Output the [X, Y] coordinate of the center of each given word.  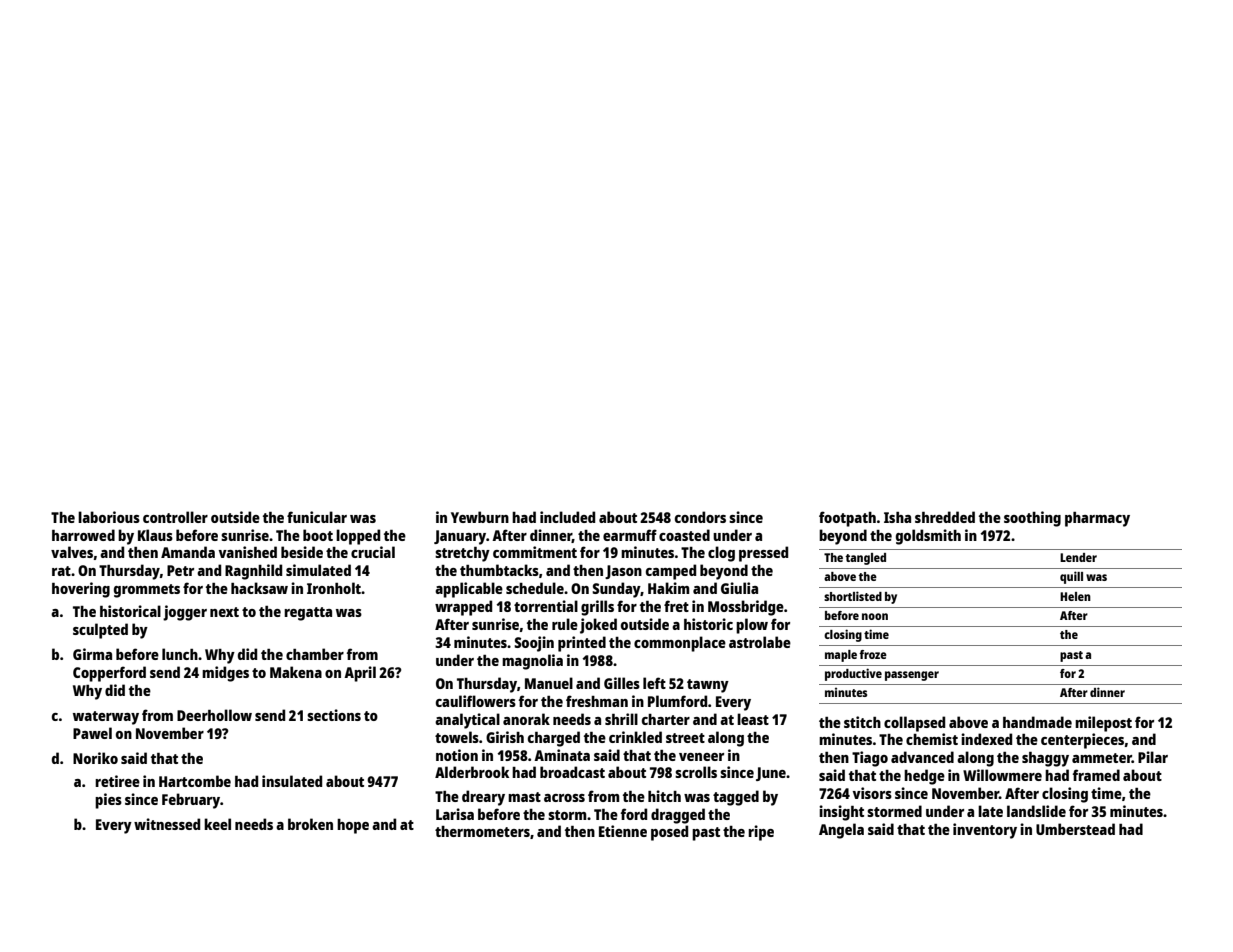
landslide [1036, 811]
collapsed [914, 724]
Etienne [623, 831]
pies [108, 801]
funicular [317, 517]
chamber [315, 654]
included [567, 517]
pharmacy [1097, 519]
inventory [985, 831]
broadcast [572, 772]
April [360, 674]
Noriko [95, 758]
